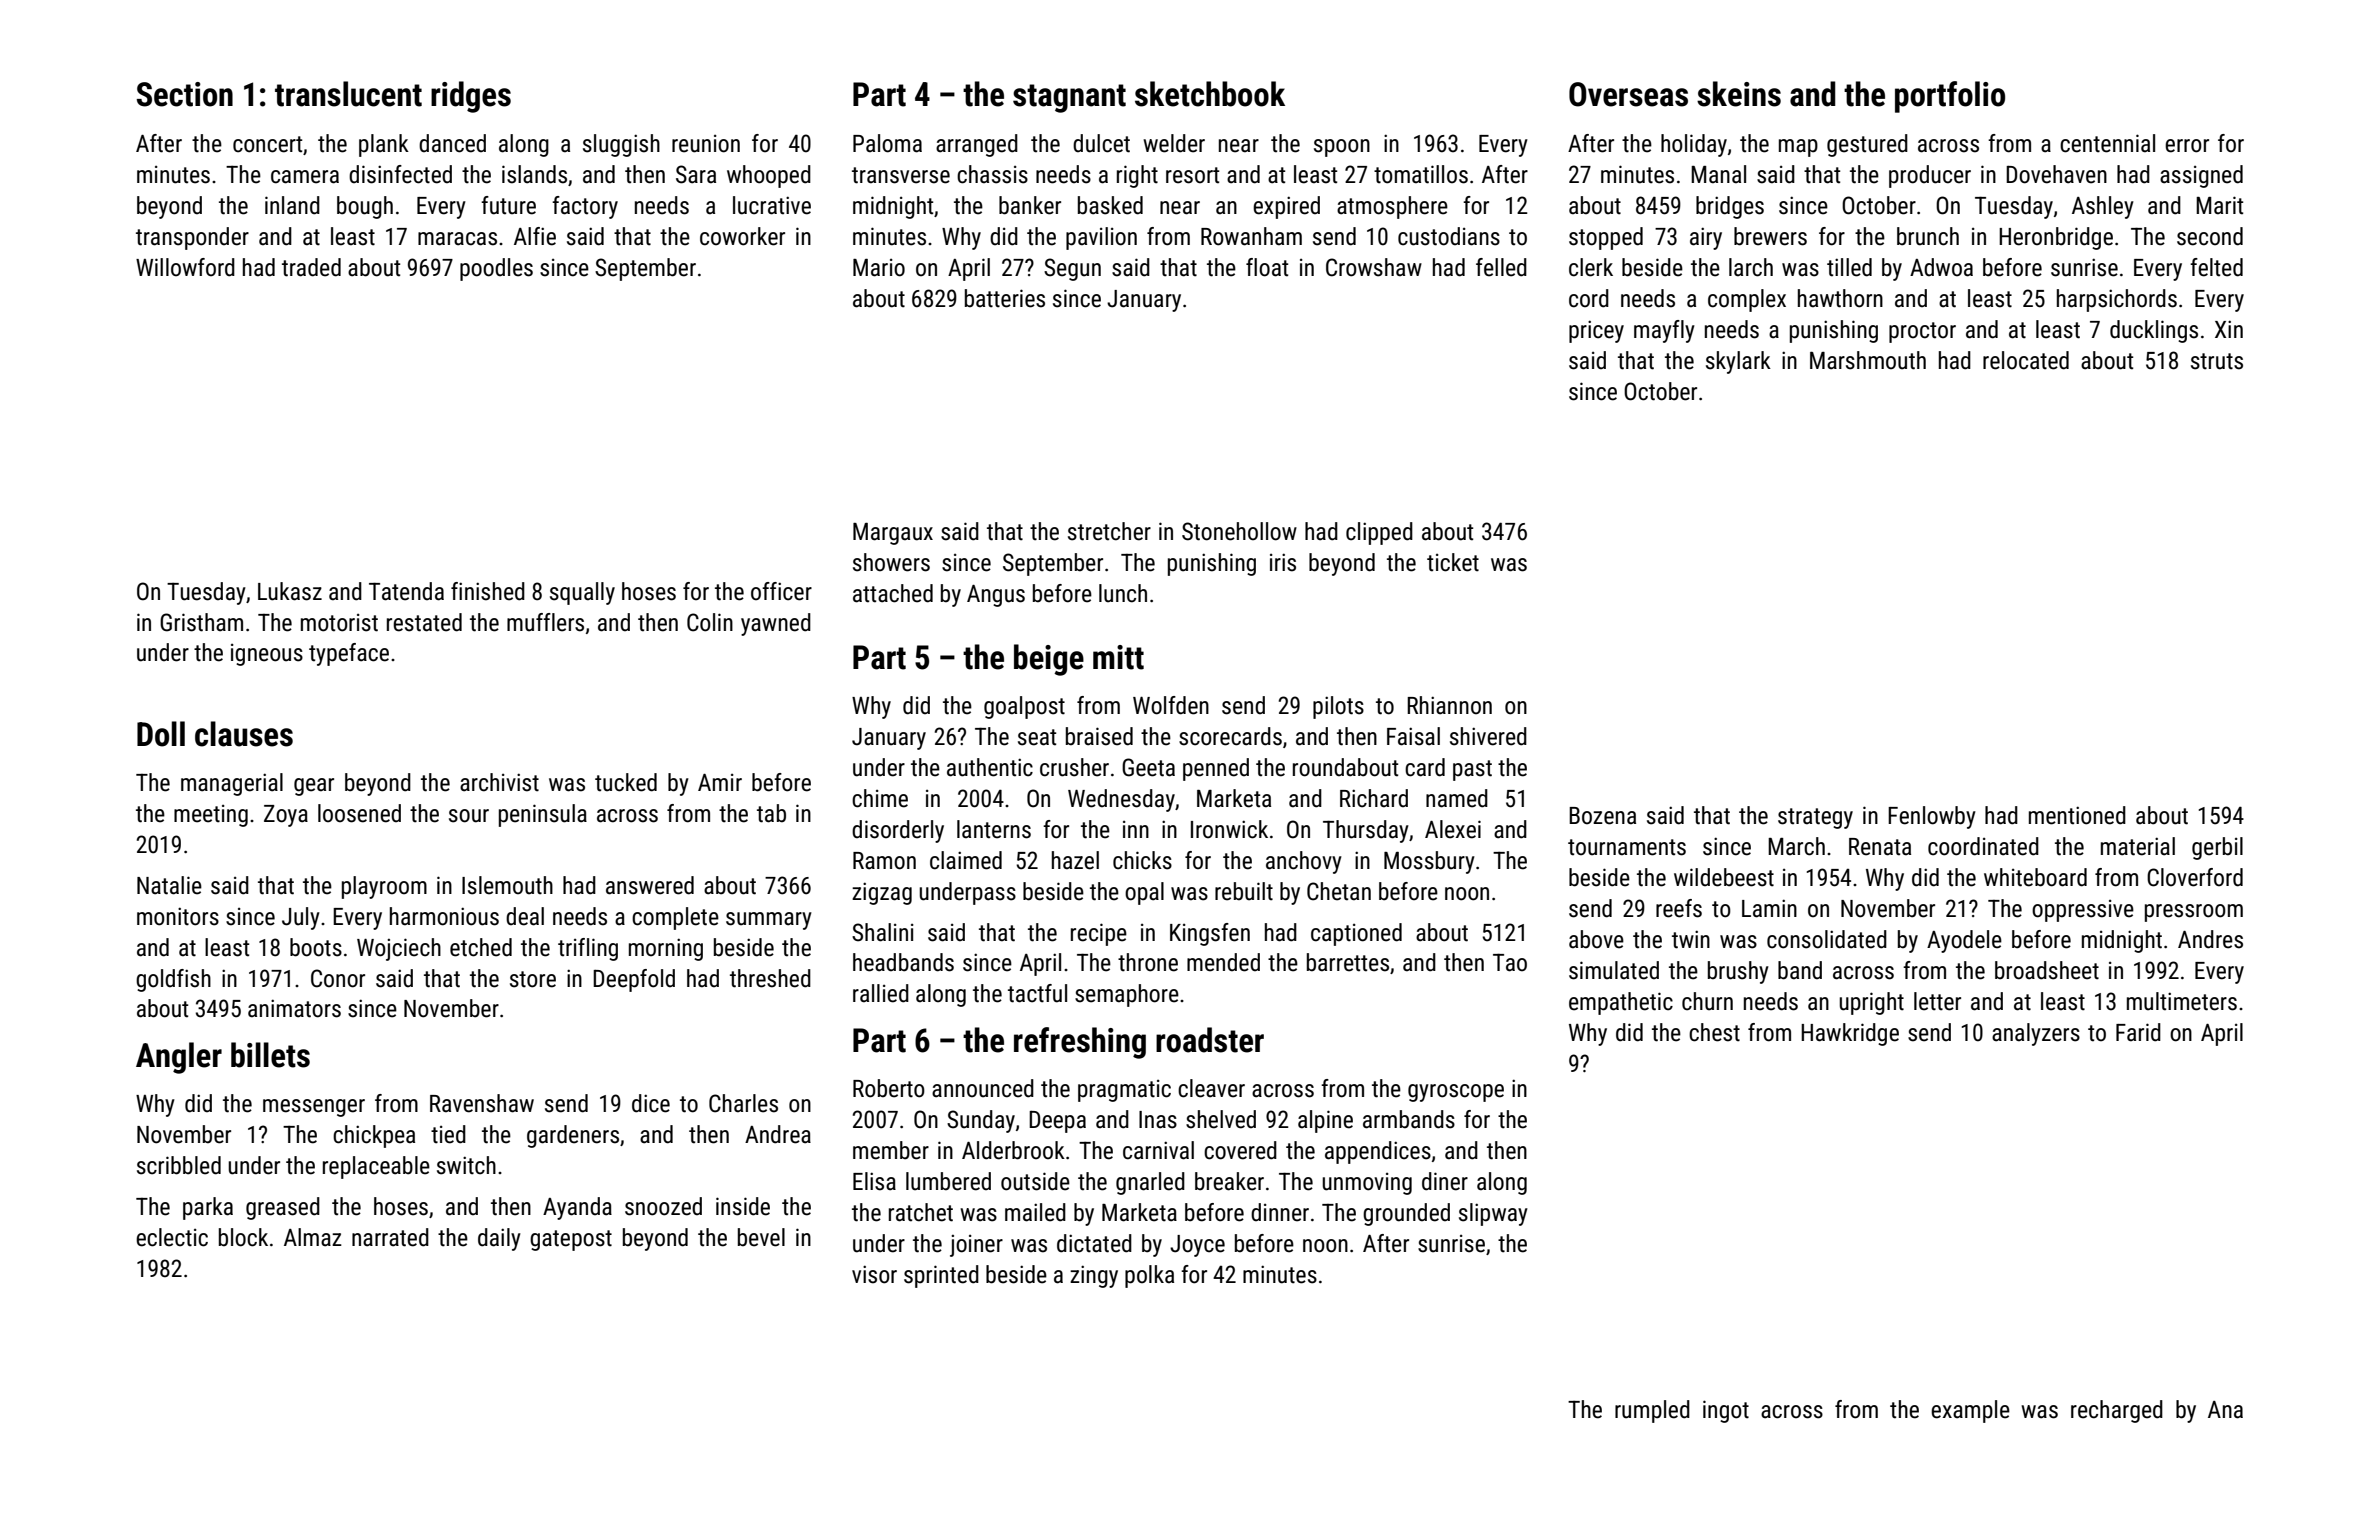  Describe the element at coordinates (2077, 815) in the screenshot. I see `mentioned` at that location.
